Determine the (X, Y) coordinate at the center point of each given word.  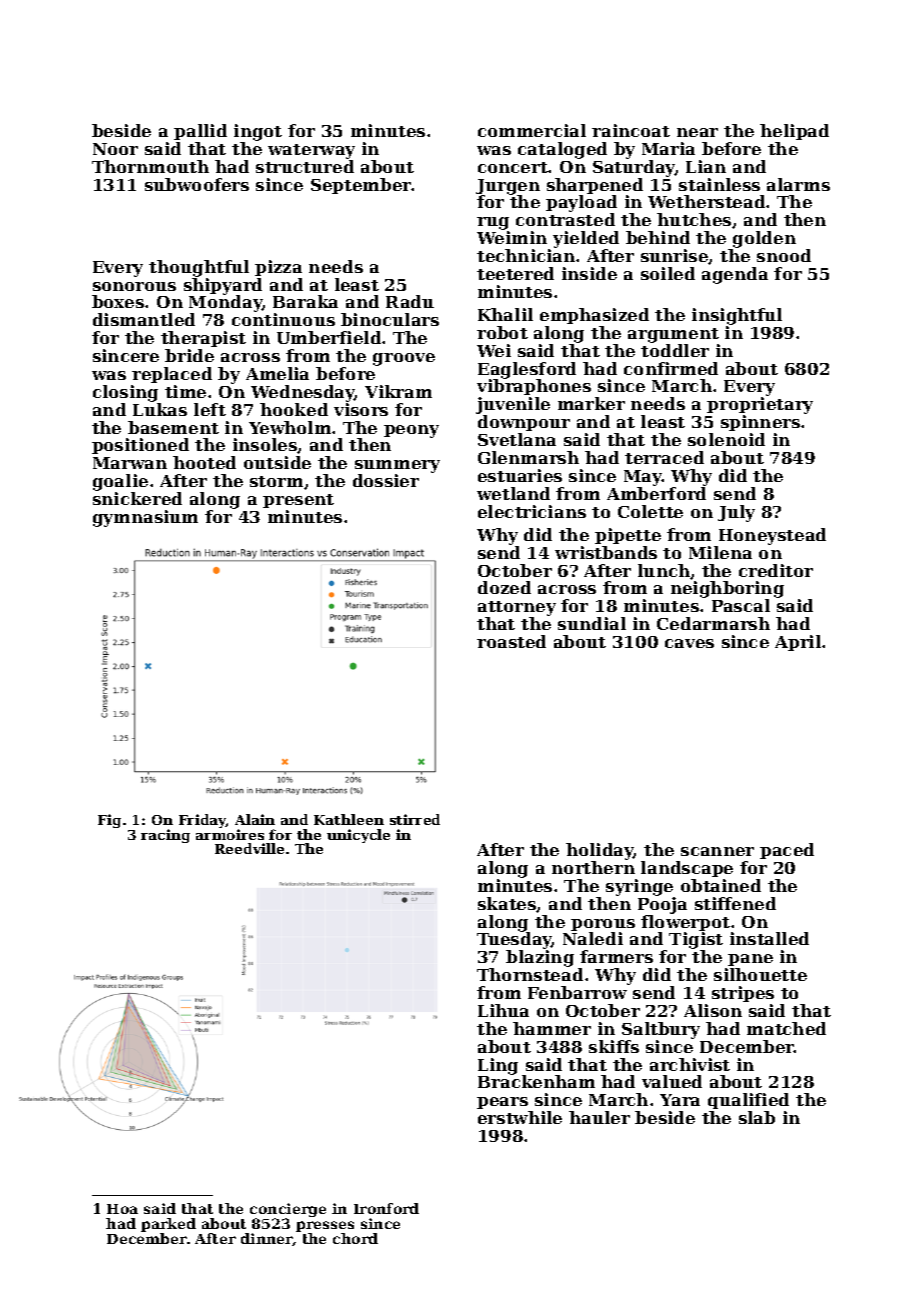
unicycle (358, 836)
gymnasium (145, 518)
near (697, 132)
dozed (504, 587)
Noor (115, 149)
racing (165, 836)
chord (355, 1238)
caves (689, 643)
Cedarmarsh (713, 623)
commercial (532, 130)
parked (168, 1225)
